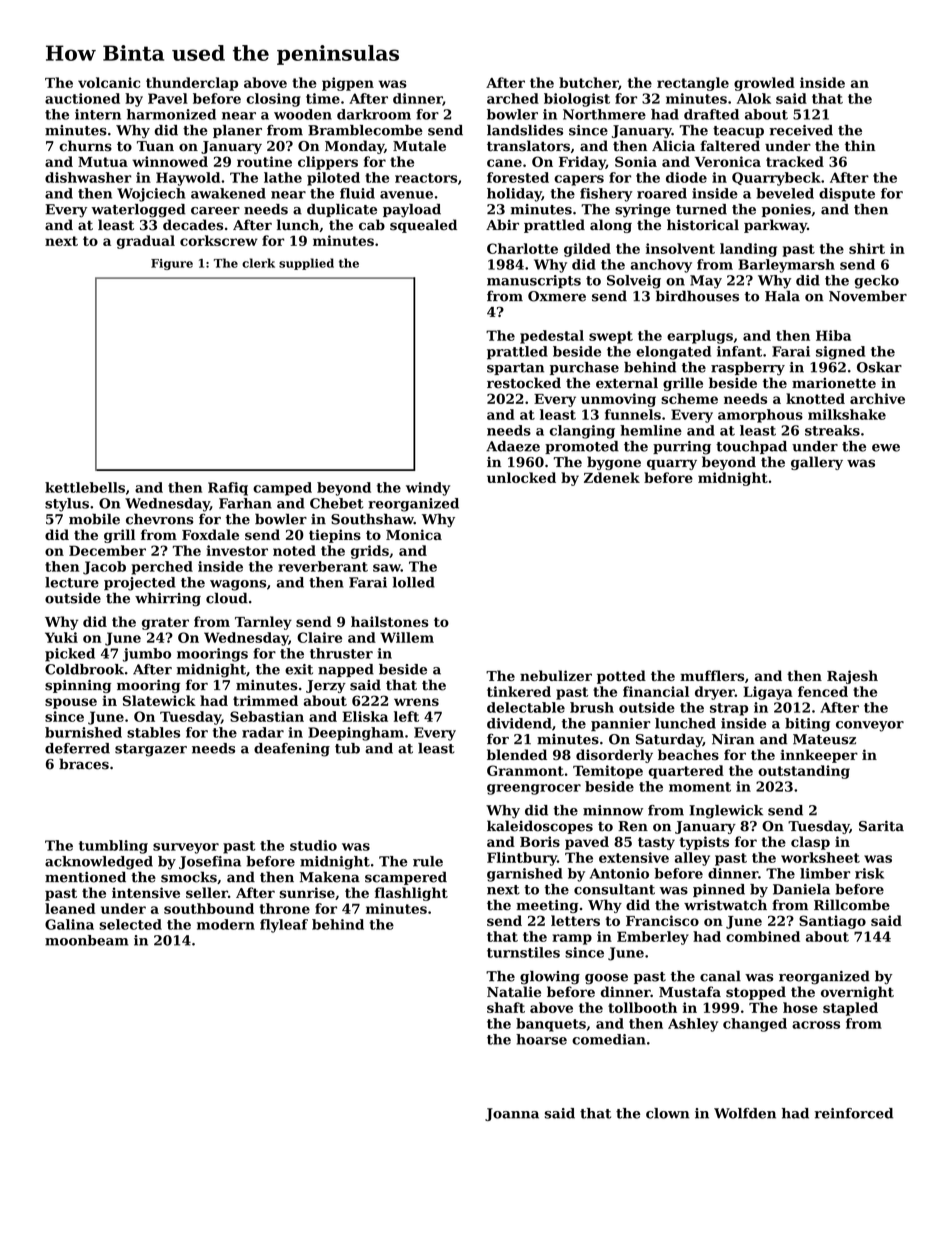  Describe the element at coordinates (107, 550) in the document. I see `December` at that location.
